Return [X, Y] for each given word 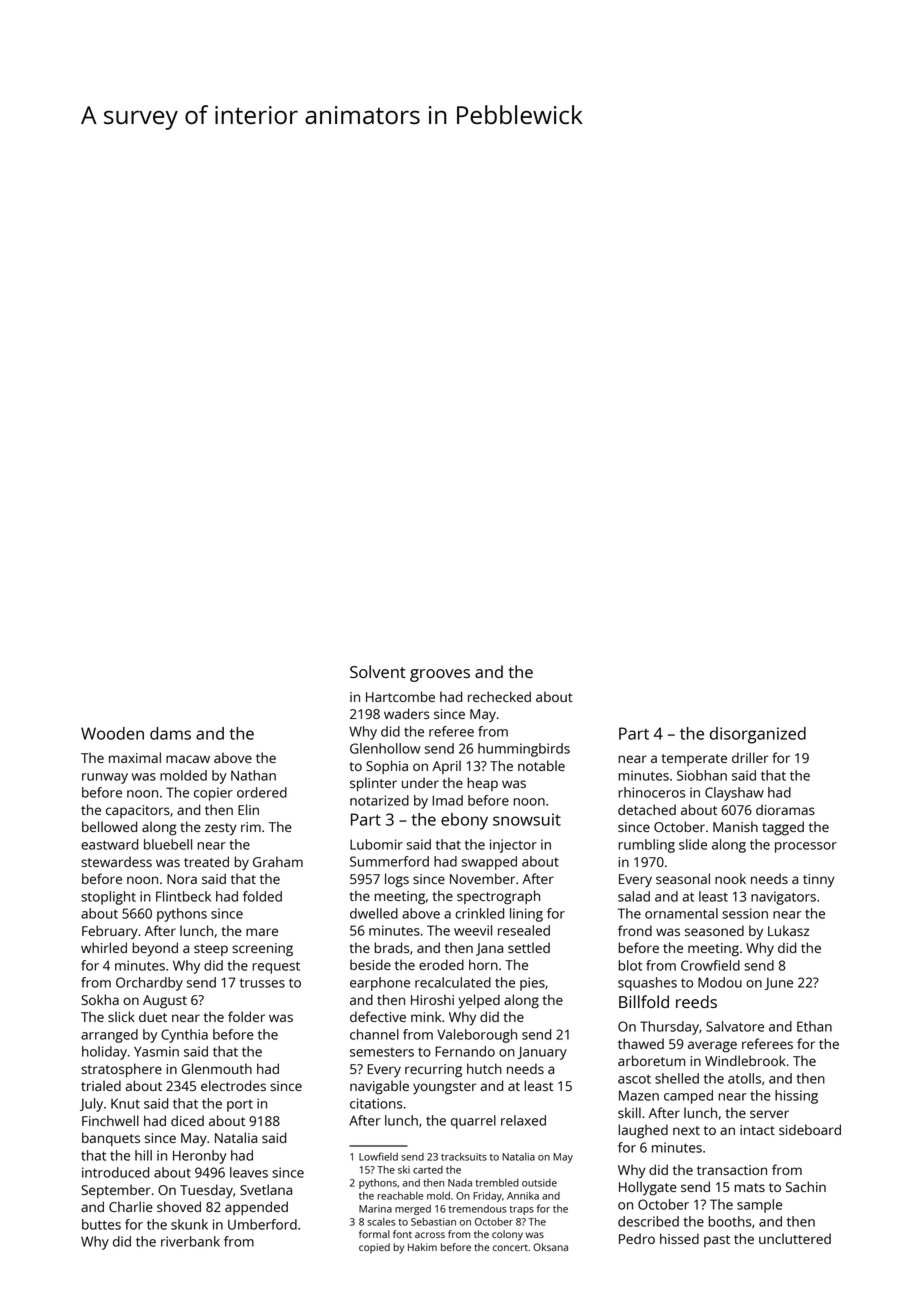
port [240, 1105]
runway [105, 778]
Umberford [262, 1224]
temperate [694, 760]
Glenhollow [385, 748]
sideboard [810, 1129]
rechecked [499, 696]
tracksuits [464, 1157]
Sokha [100, 999]
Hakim [422, 1247]
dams [170, 733]
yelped [479, 1001]
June [779, 984]
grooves [440, 675]
